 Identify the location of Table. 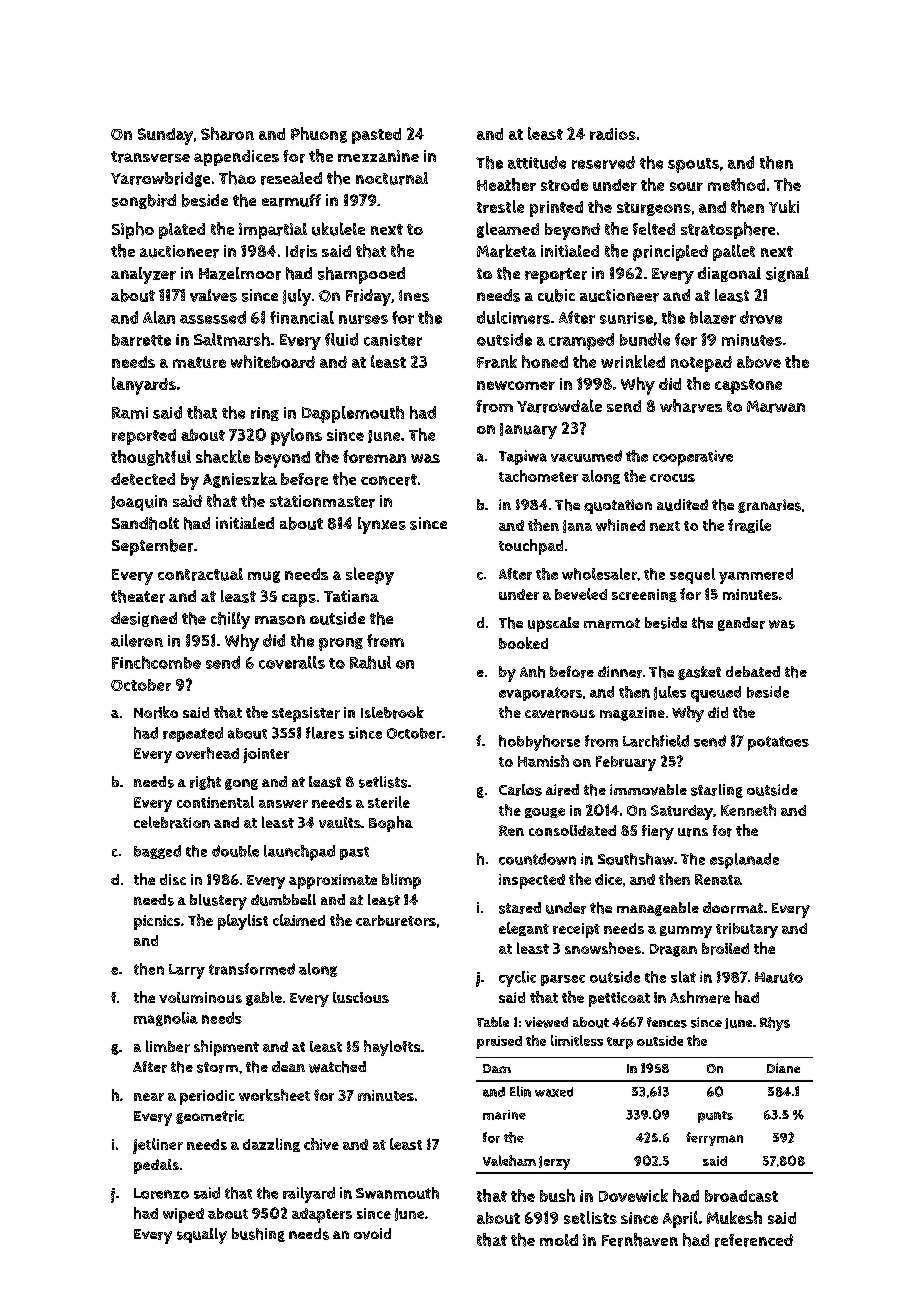
(493, 1022).
